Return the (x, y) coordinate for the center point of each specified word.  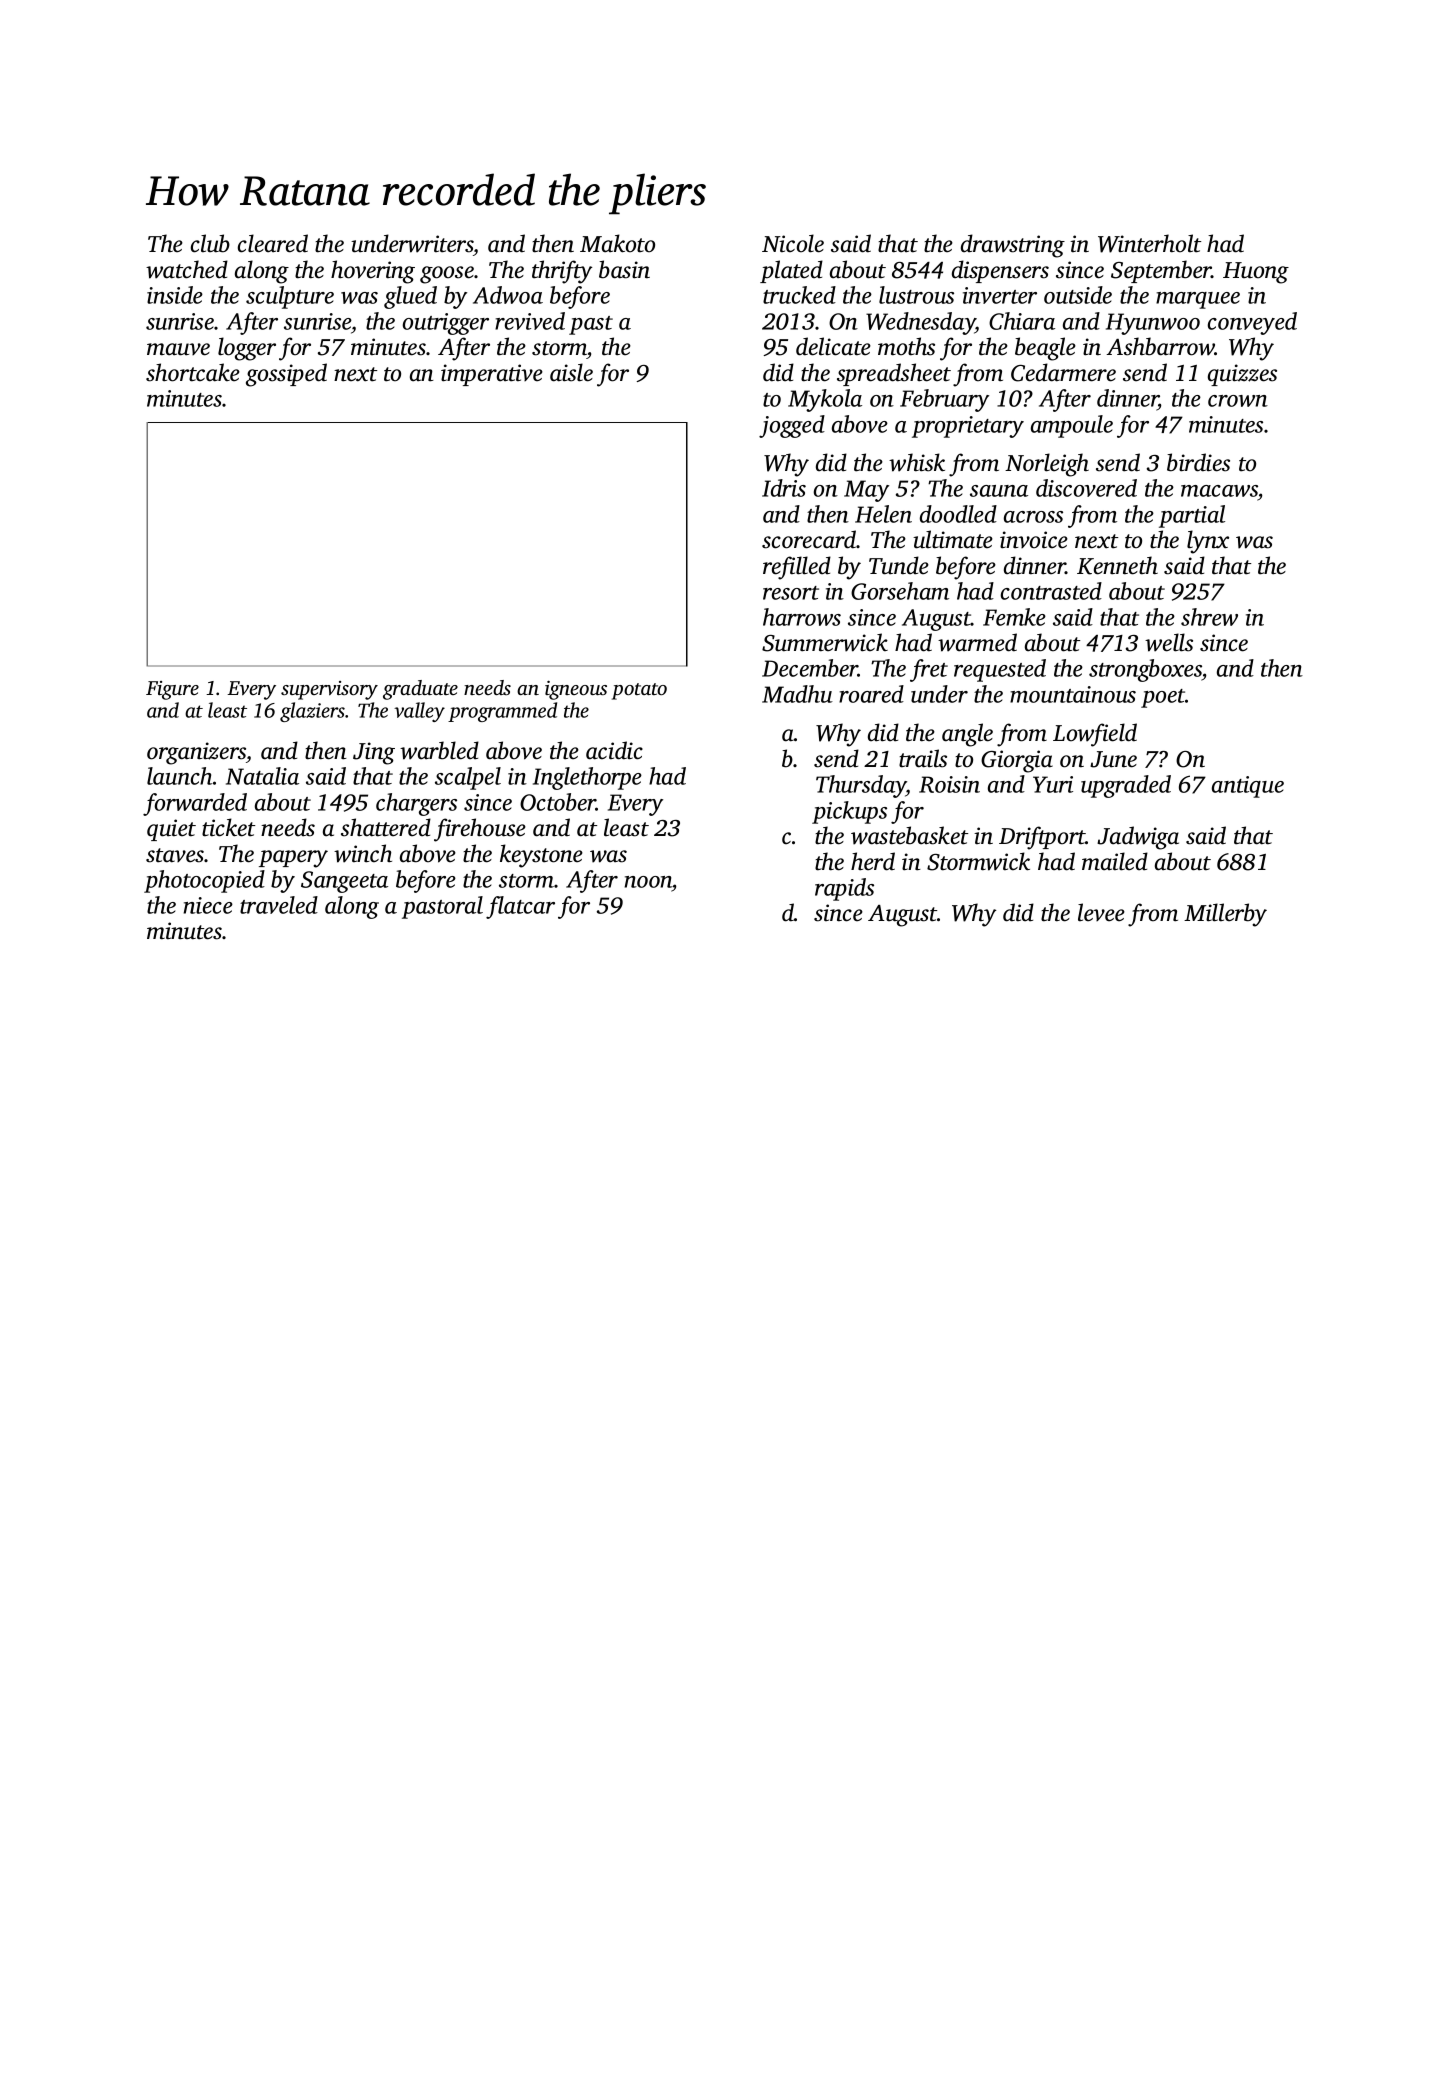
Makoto (617, 243)
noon (648, 883)
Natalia (262, 776)
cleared (273, 243)
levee (1101, 912)
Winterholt (1149, 243)
